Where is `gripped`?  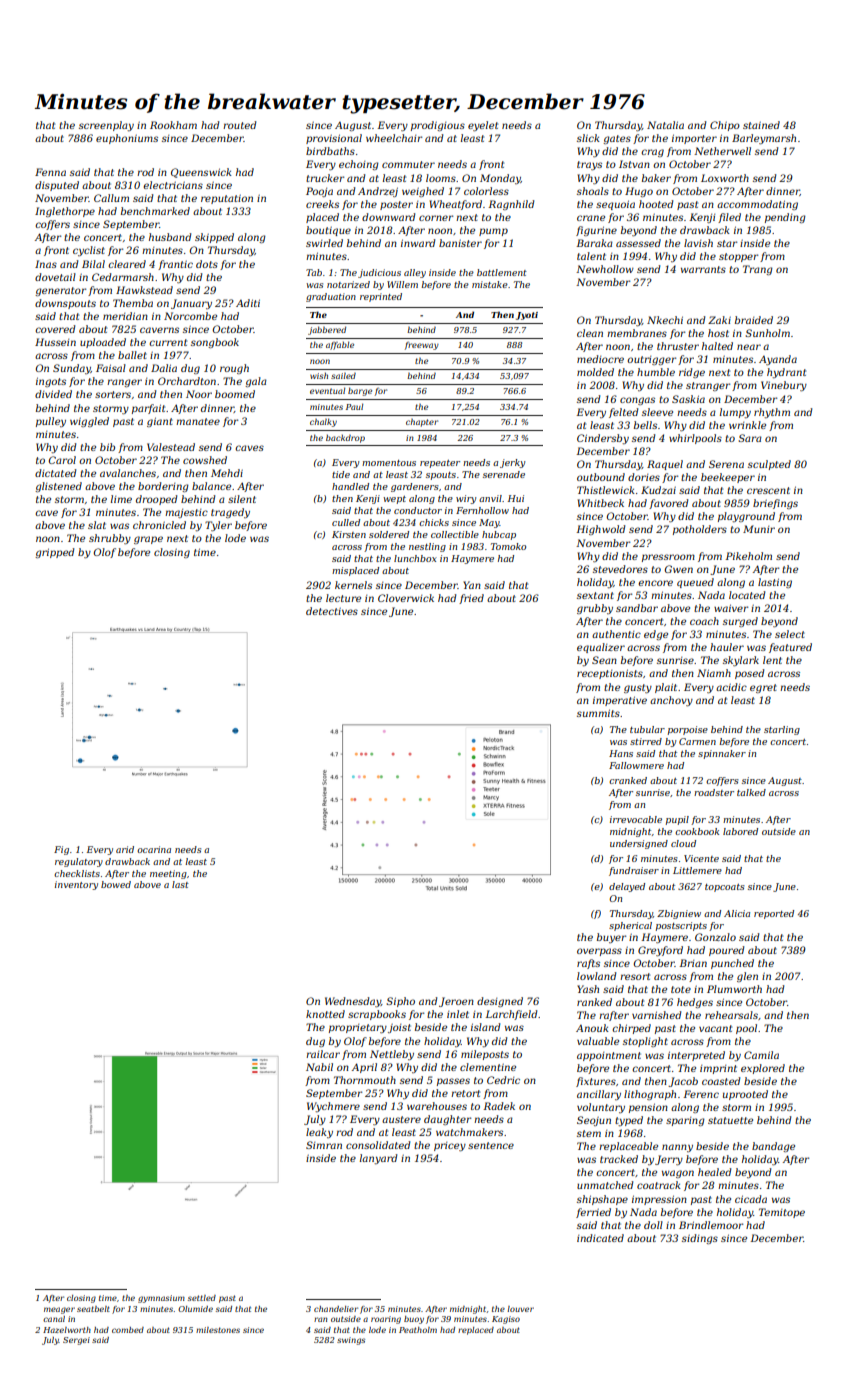
gripped is located at coordinates (54, 553).
